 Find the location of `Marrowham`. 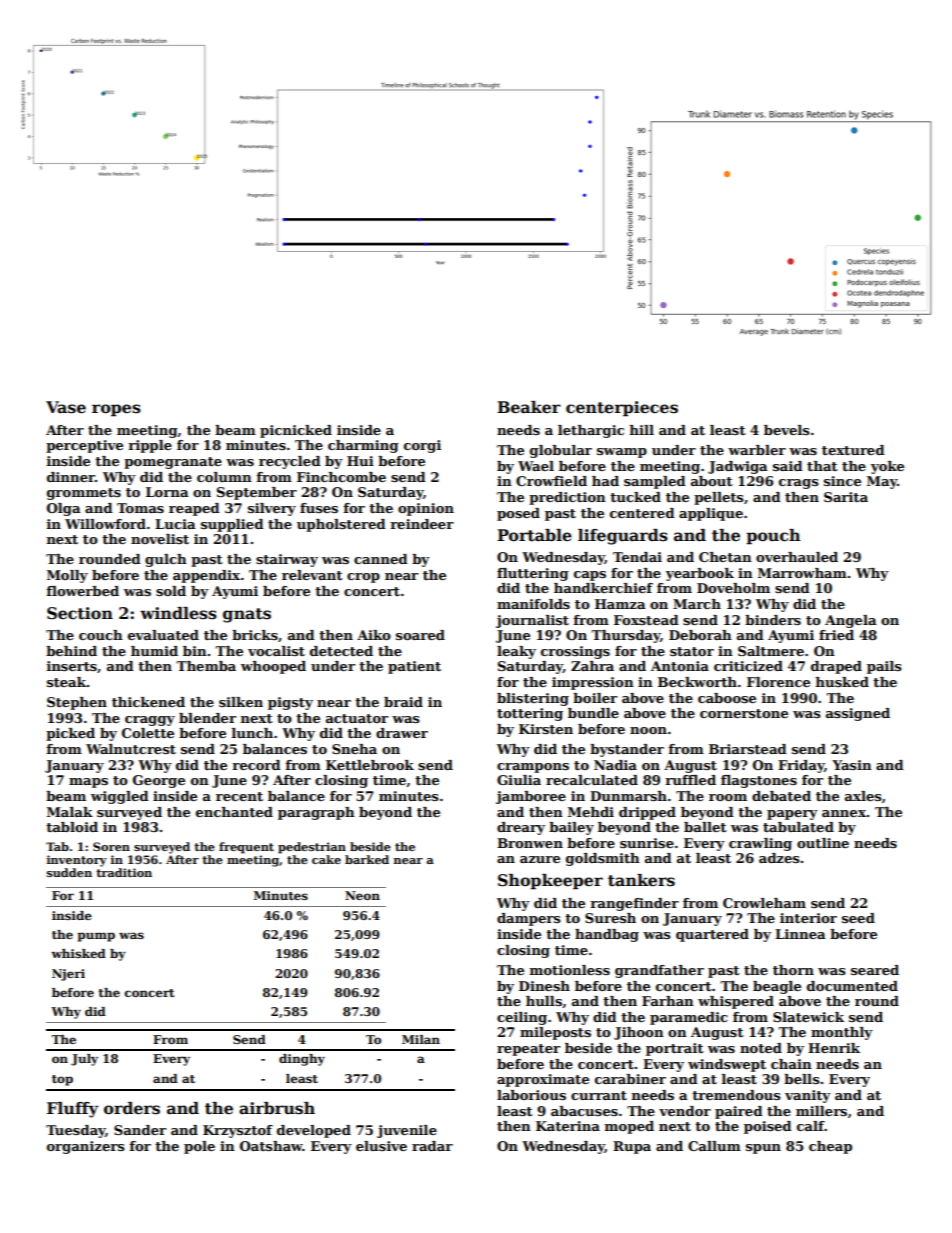

Marrowham is located at coordinates (802, 573).
